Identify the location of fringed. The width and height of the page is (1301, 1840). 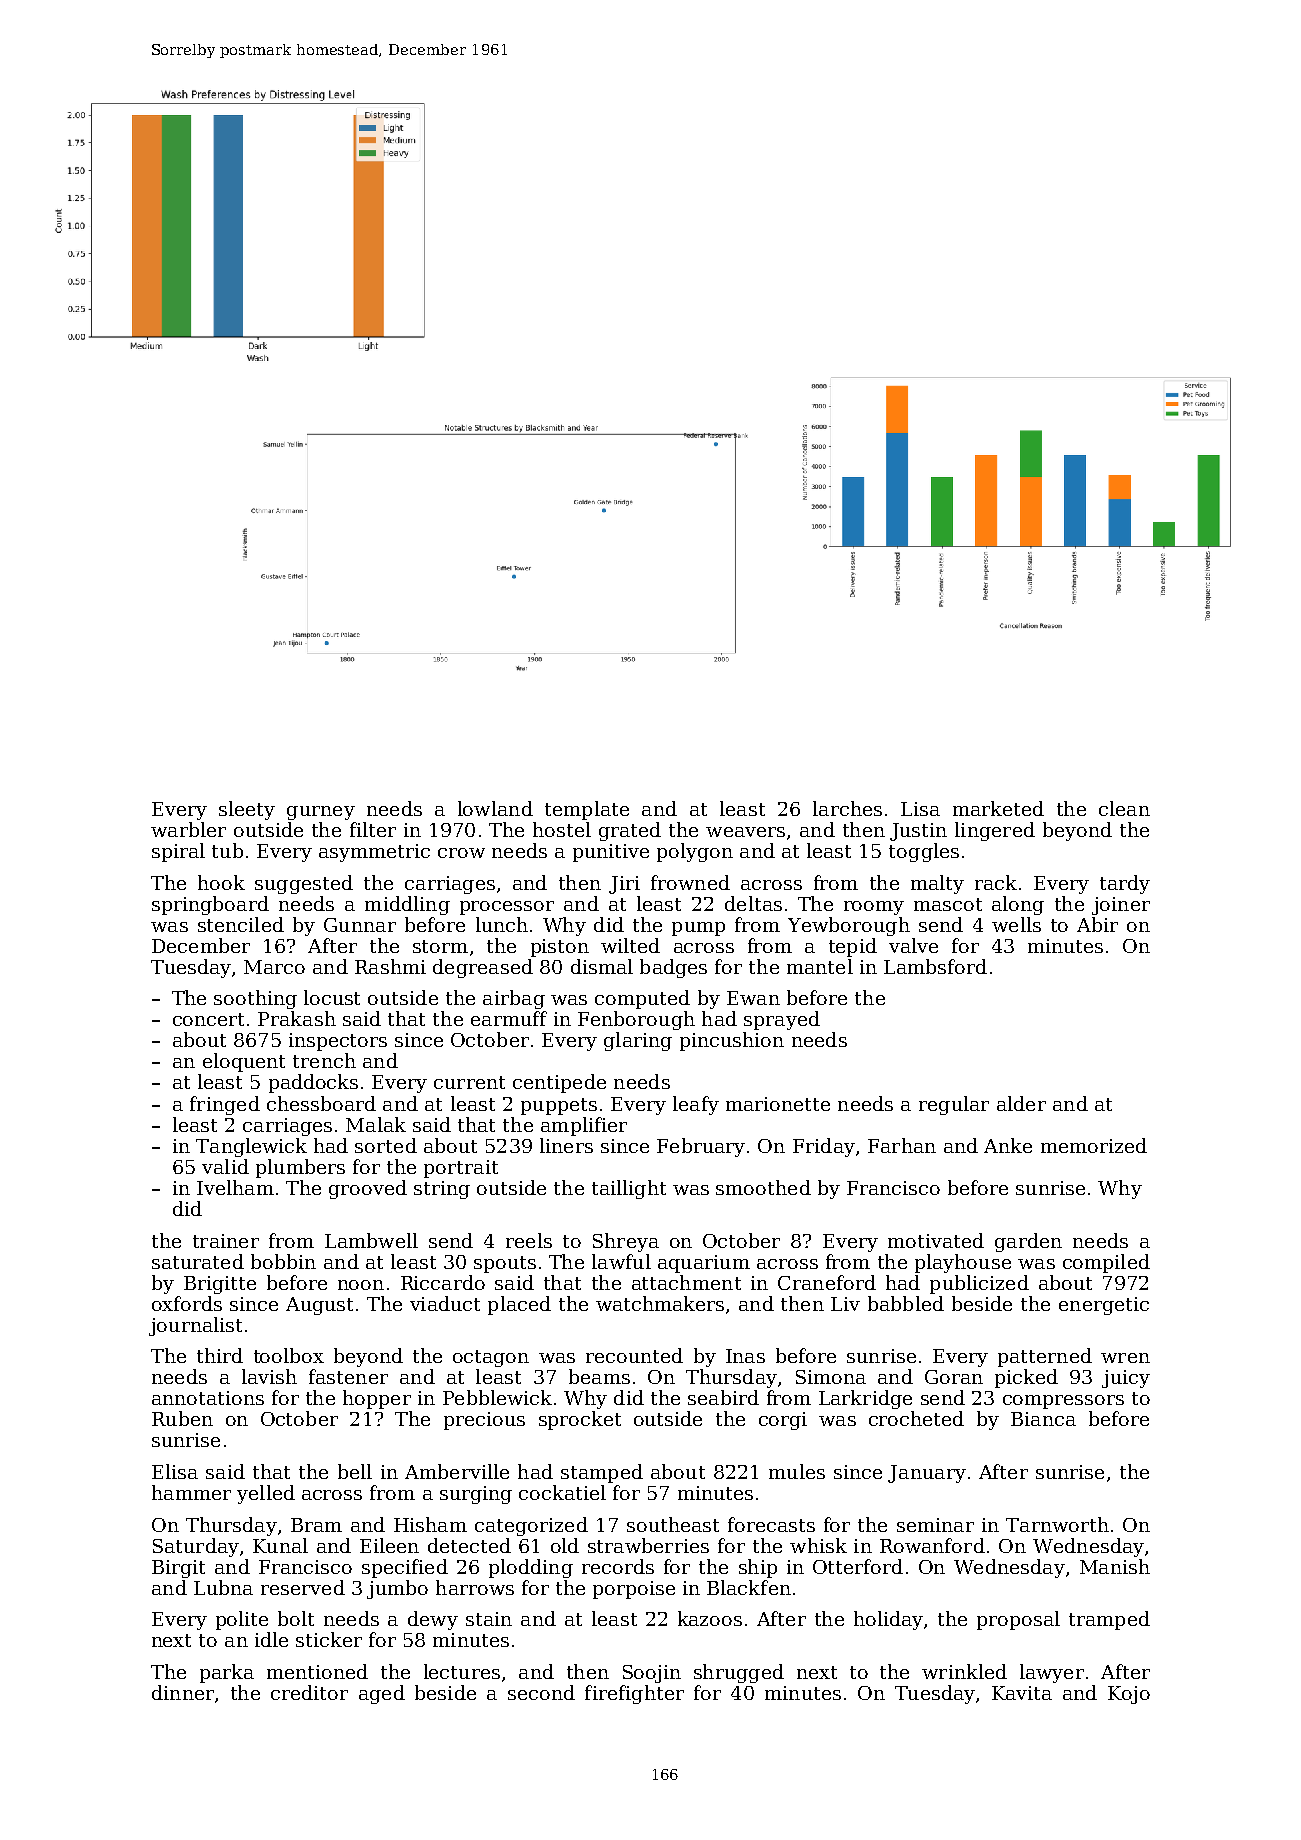
(225, 1105).
